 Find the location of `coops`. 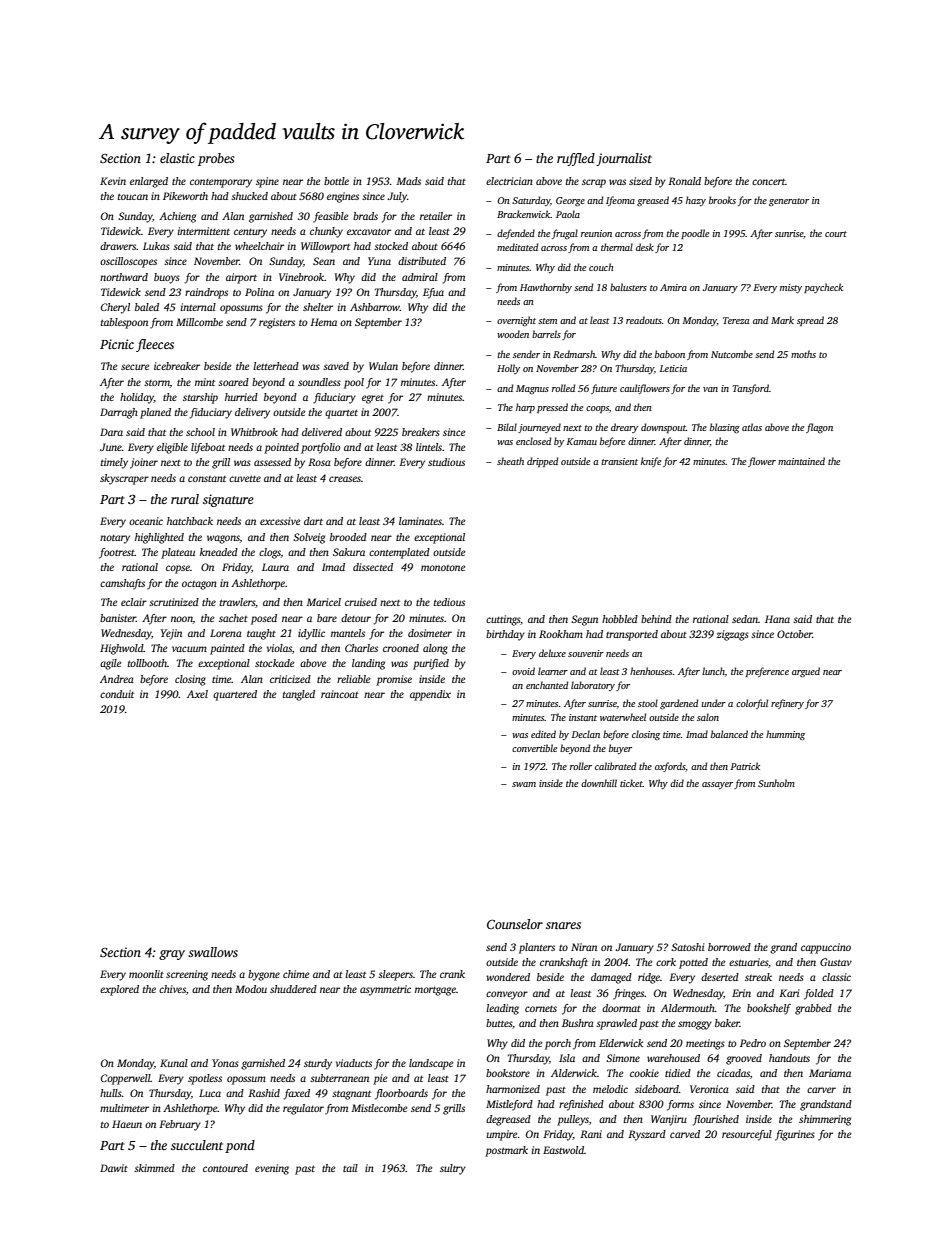

coops is located at coordinates (597, 409).
